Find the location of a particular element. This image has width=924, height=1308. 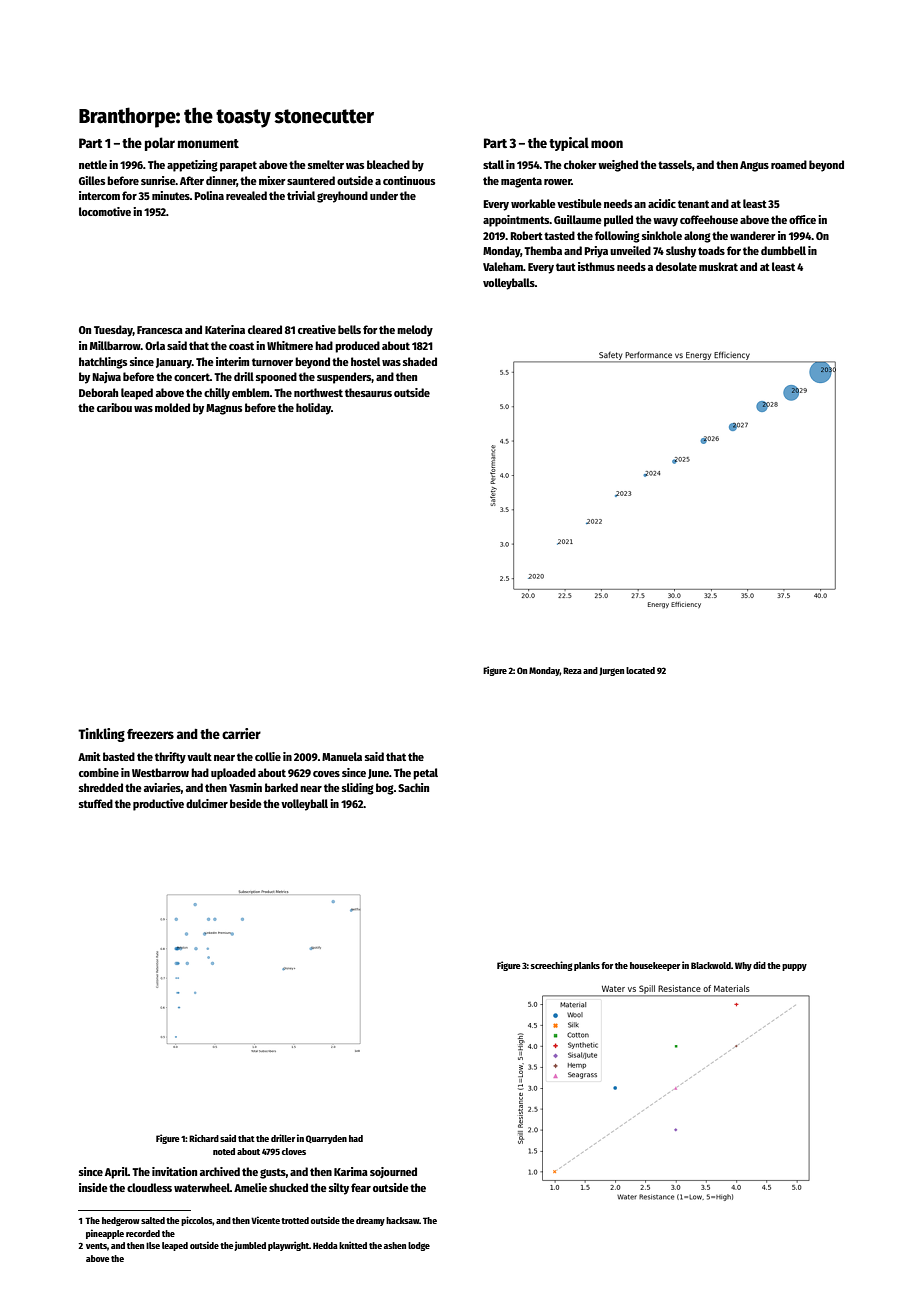

Valeham is located at coordinates (503, 266).
